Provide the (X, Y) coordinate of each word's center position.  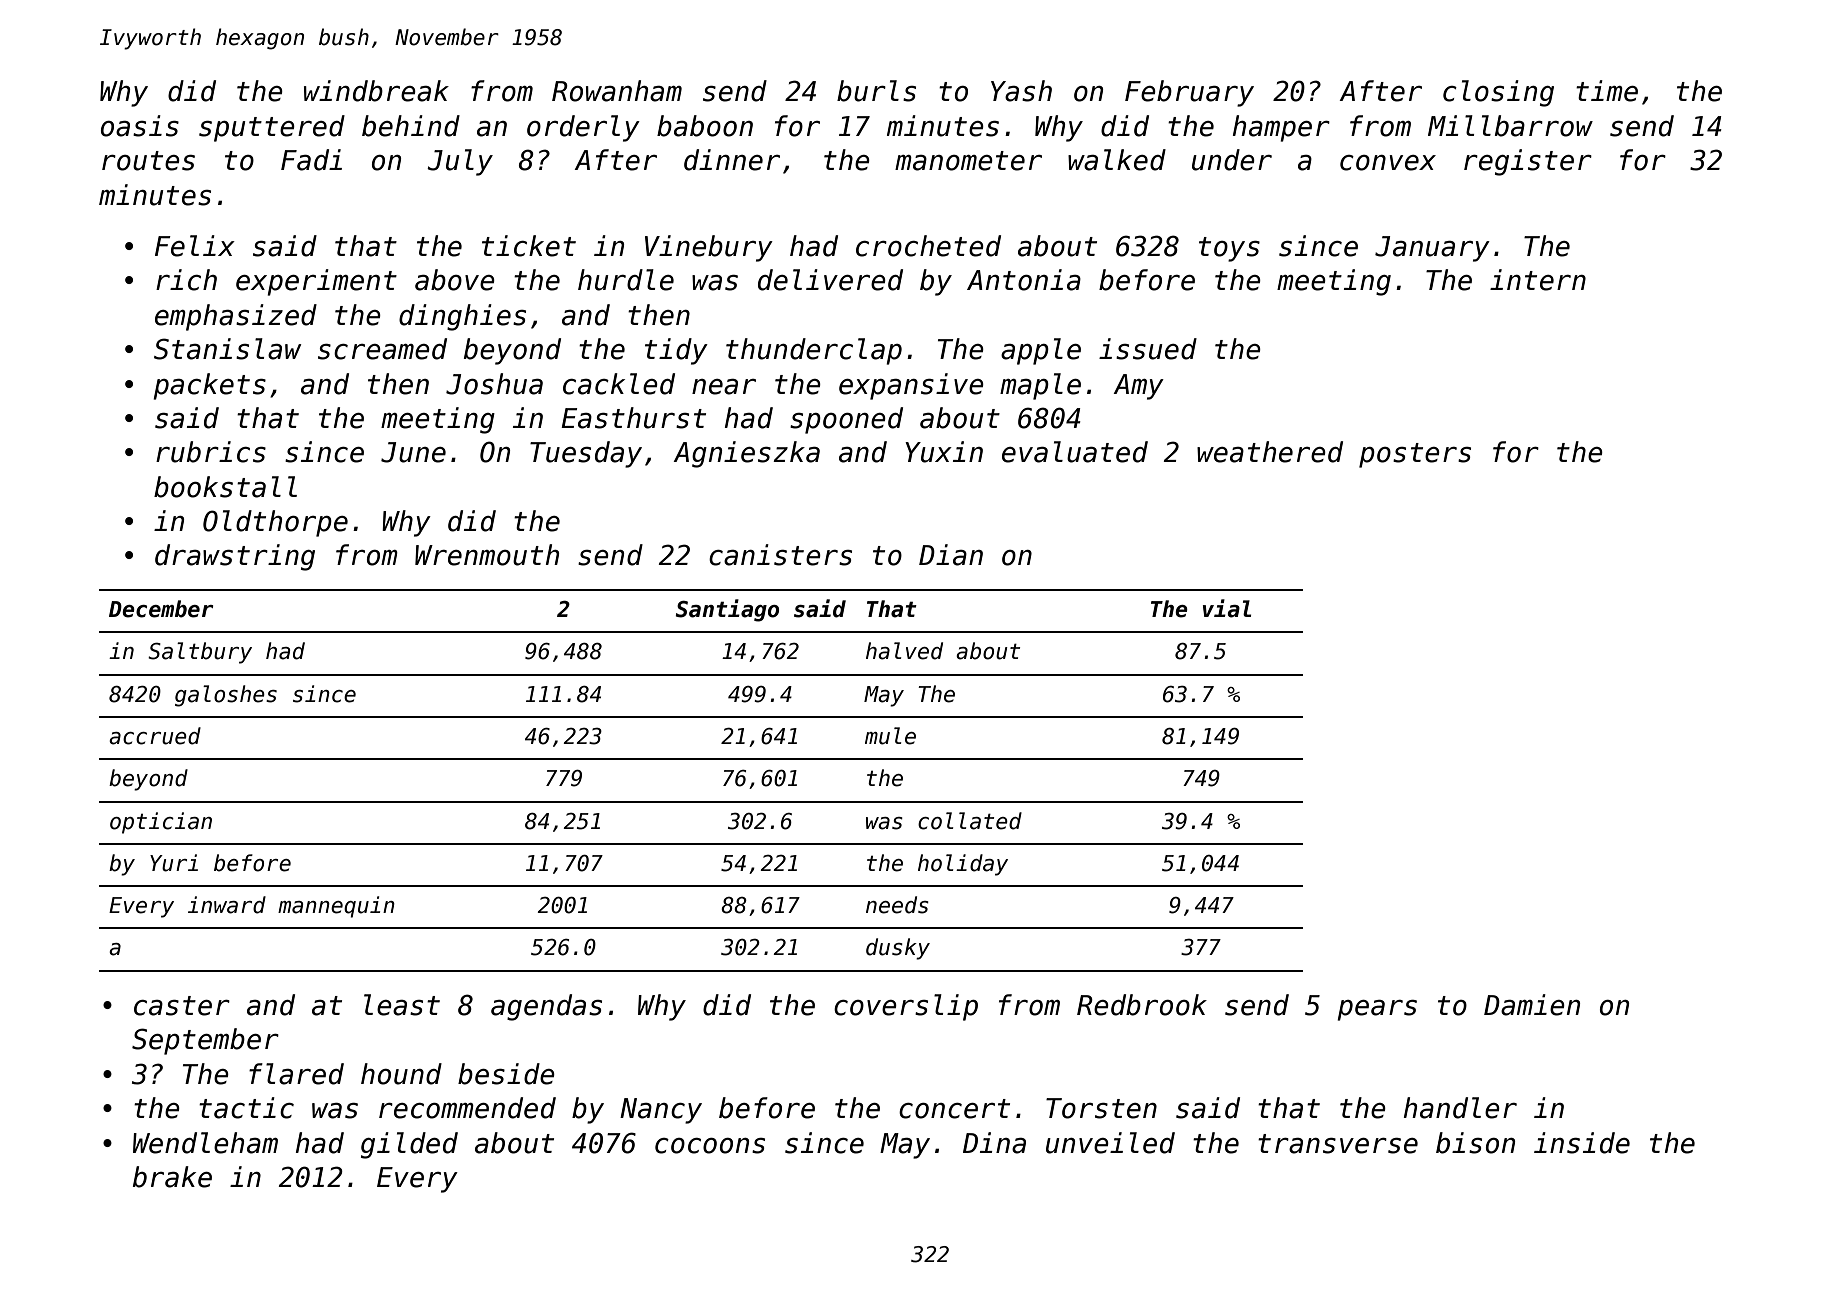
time (1607, 91)
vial (1227, 608)
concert (954, 1109)
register (1528, 162)
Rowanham (617, 91)
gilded (409, 1145)
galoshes (226, 696)
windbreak (376, 91)
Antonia (1024, 280)
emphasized (236, 317)
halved (904, 651)
